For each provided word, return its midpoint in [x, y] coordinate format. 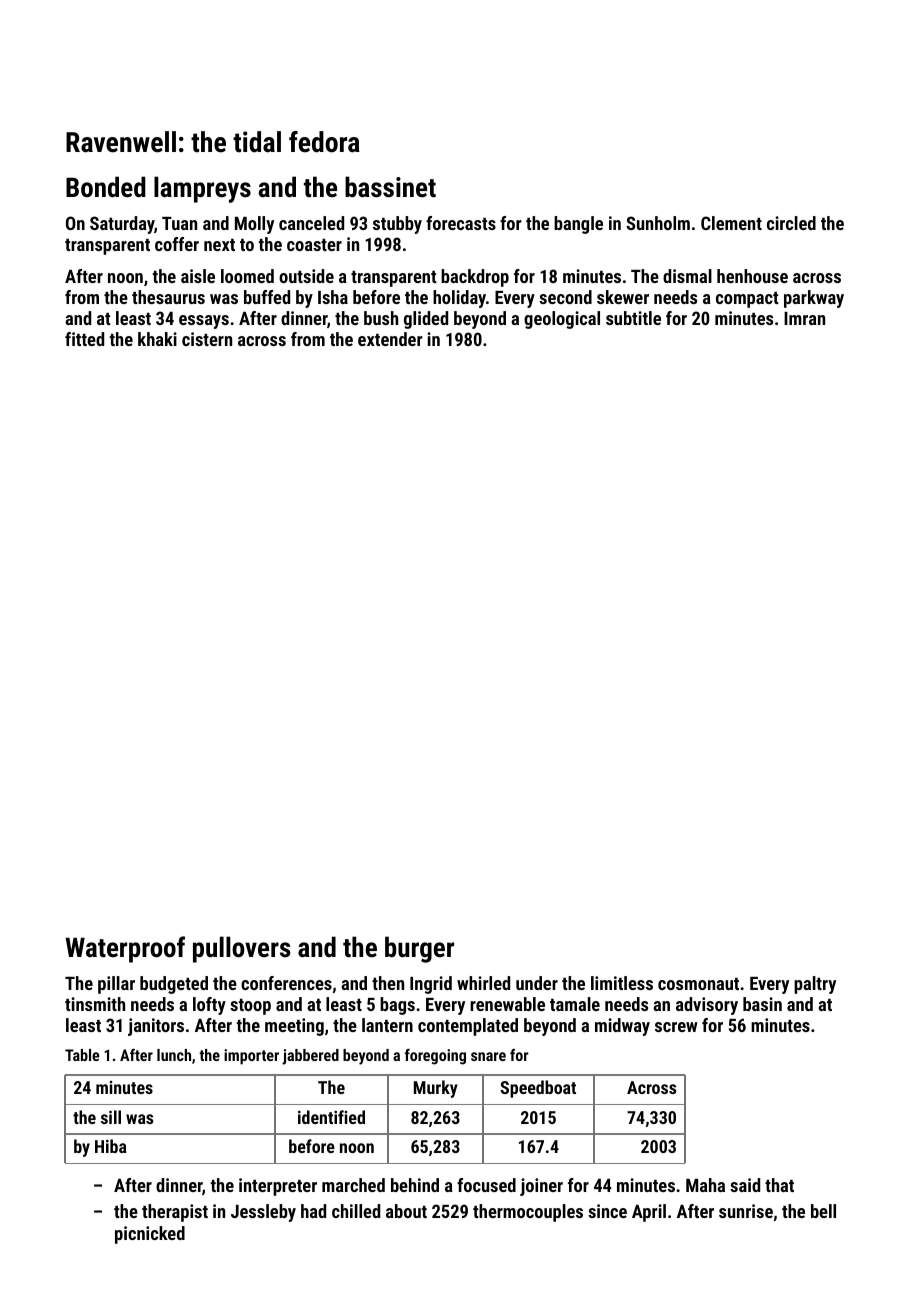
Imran [804, 318]
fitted [84, 339]
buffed [267, 297]
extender [390, 339]
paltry [815, 985]
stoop [250, 1007]
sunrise [746, 1211]
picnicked [150, 1235]
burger [419, 949]
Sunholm [658, 223]
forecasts [461, 223]
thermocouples [528, 1213]
